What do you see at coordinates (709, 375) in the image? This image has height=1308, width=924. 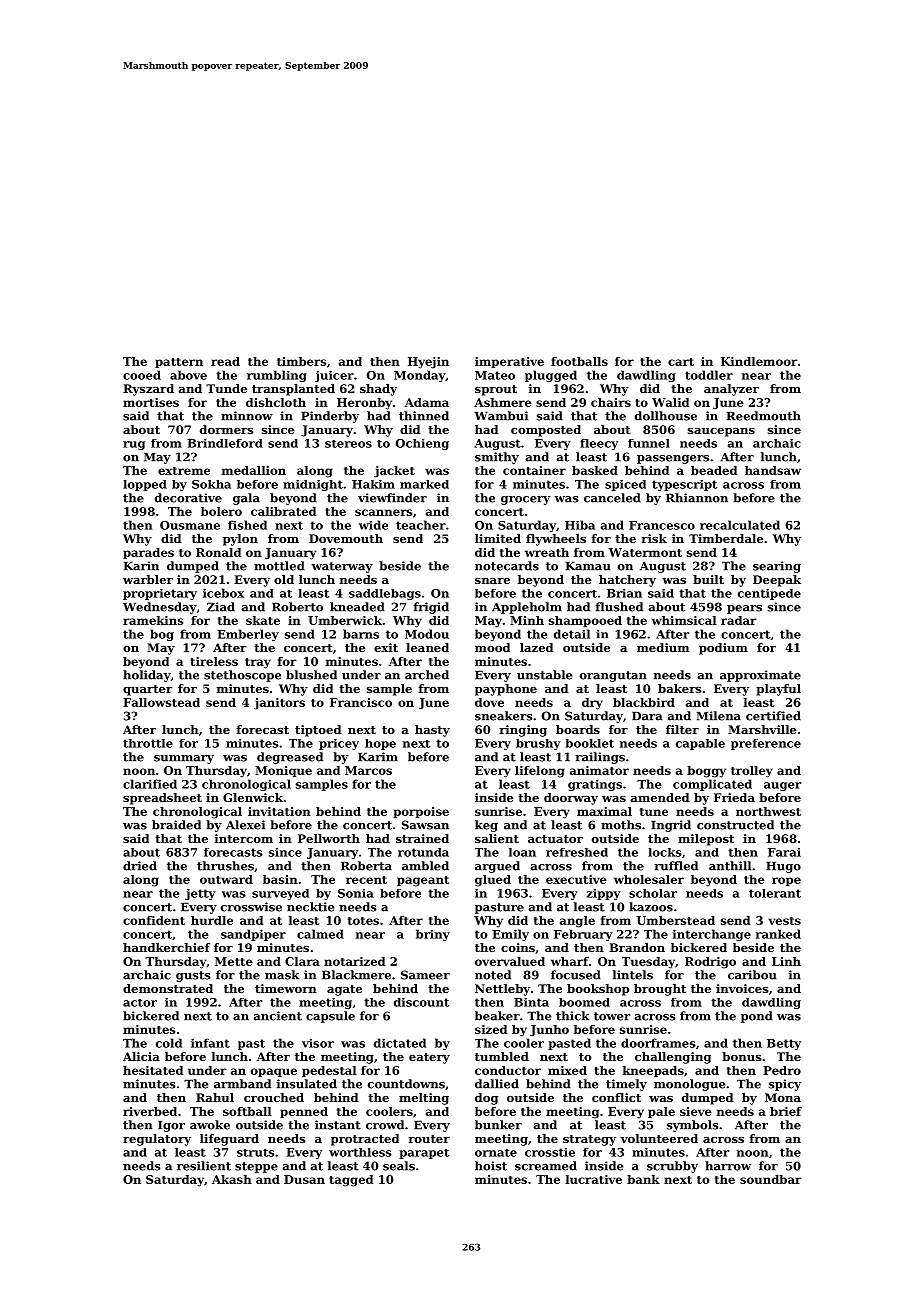 I see `toddler` at bounding box center [709, 375].
